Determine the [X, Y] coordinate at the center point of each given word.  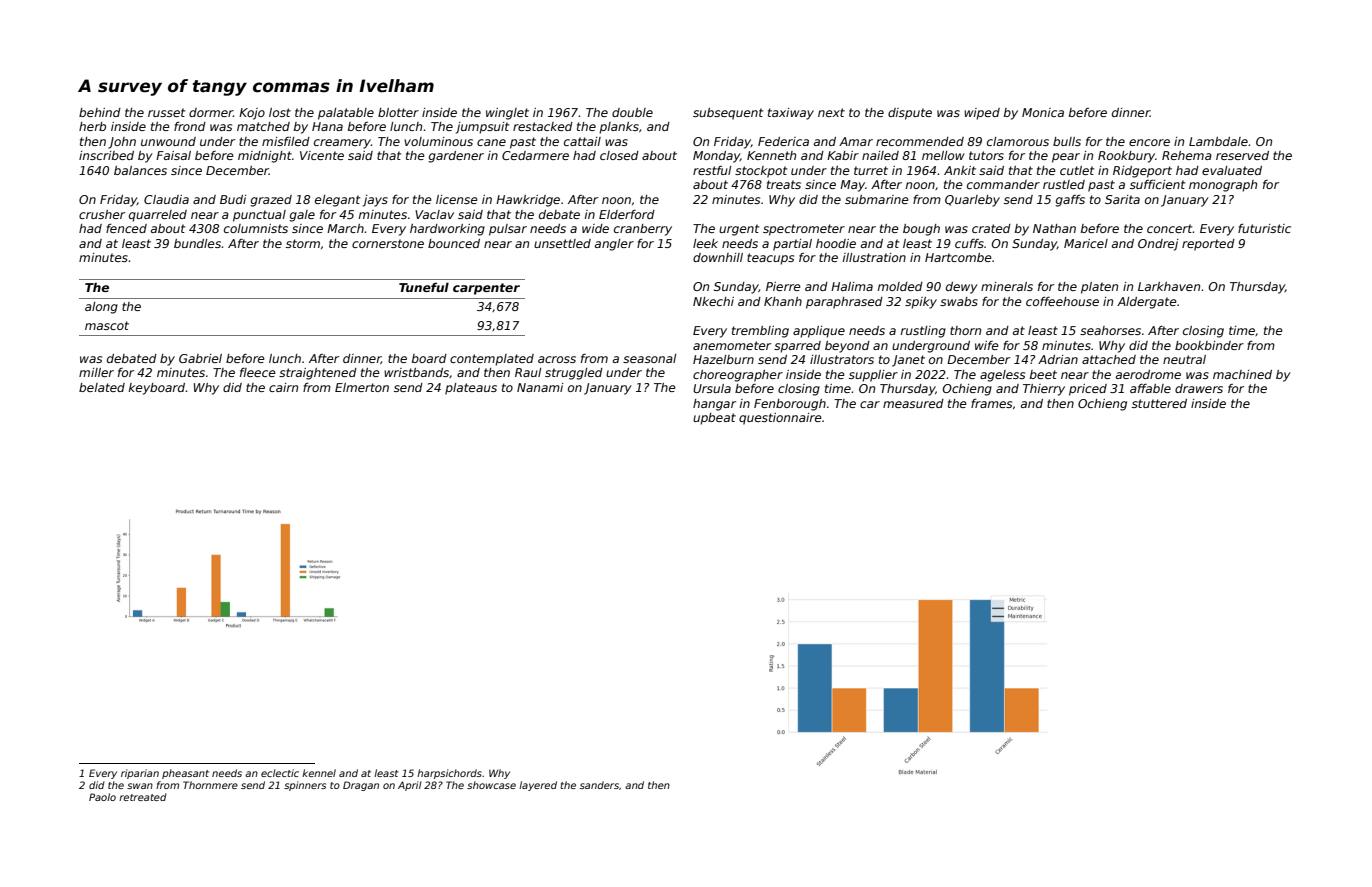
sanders [599, 785]
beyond [847, 347]
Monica [1043, 112]
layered [538, 786]
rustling [923, 332]
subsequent [728, 114]
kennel [319, 773]
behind [100, 112]
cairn [283, 387]
